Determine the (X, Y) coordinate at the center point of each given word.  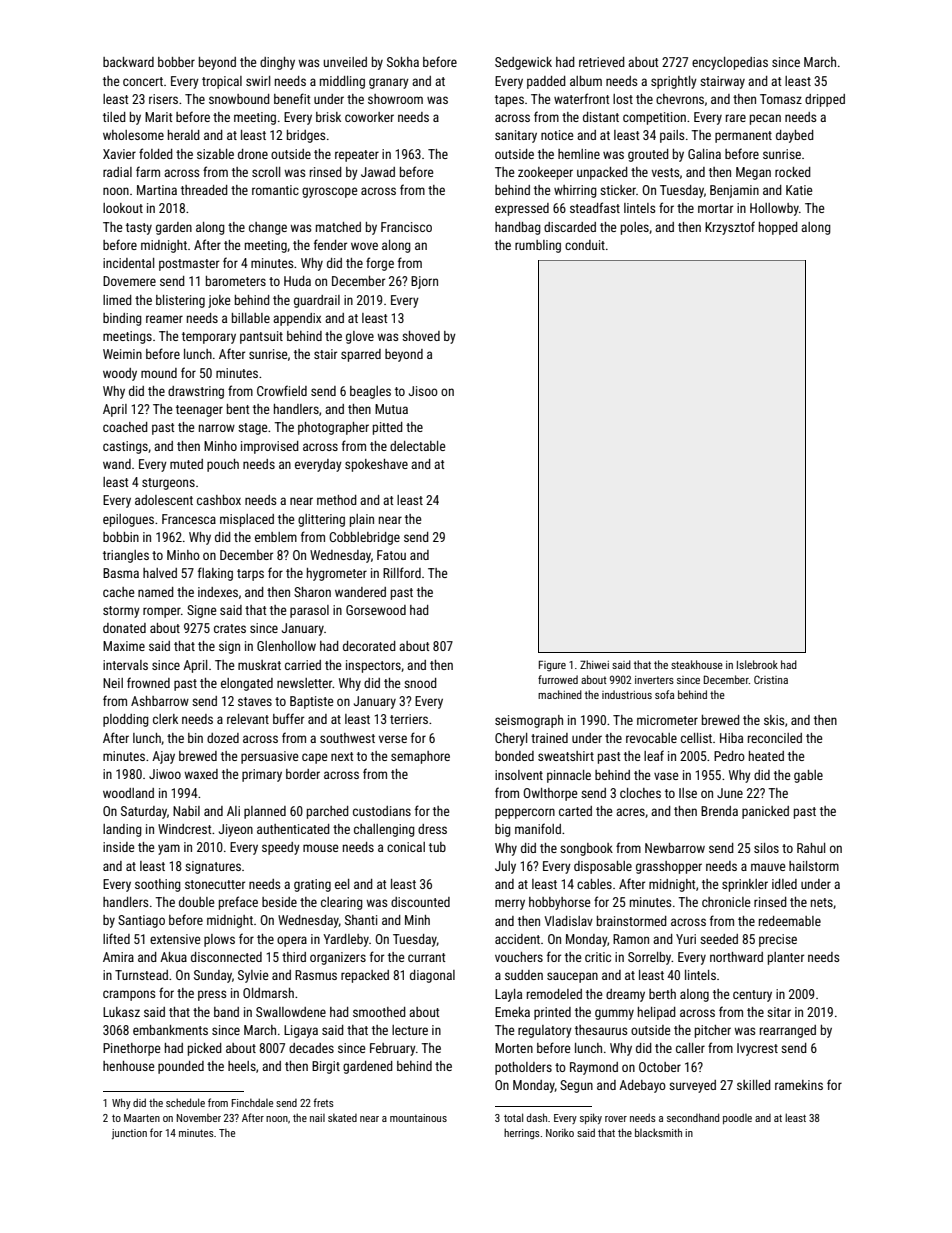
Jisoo (423, 391)
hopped (778, 228)
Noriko (560, 1133)
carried (303, 665)
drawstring (196, 392)
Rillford (402, 572)
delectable (417, 446)
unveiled (345, 62)
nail (317, 1118)
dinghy (277, 63)
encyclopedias (730, 63)
